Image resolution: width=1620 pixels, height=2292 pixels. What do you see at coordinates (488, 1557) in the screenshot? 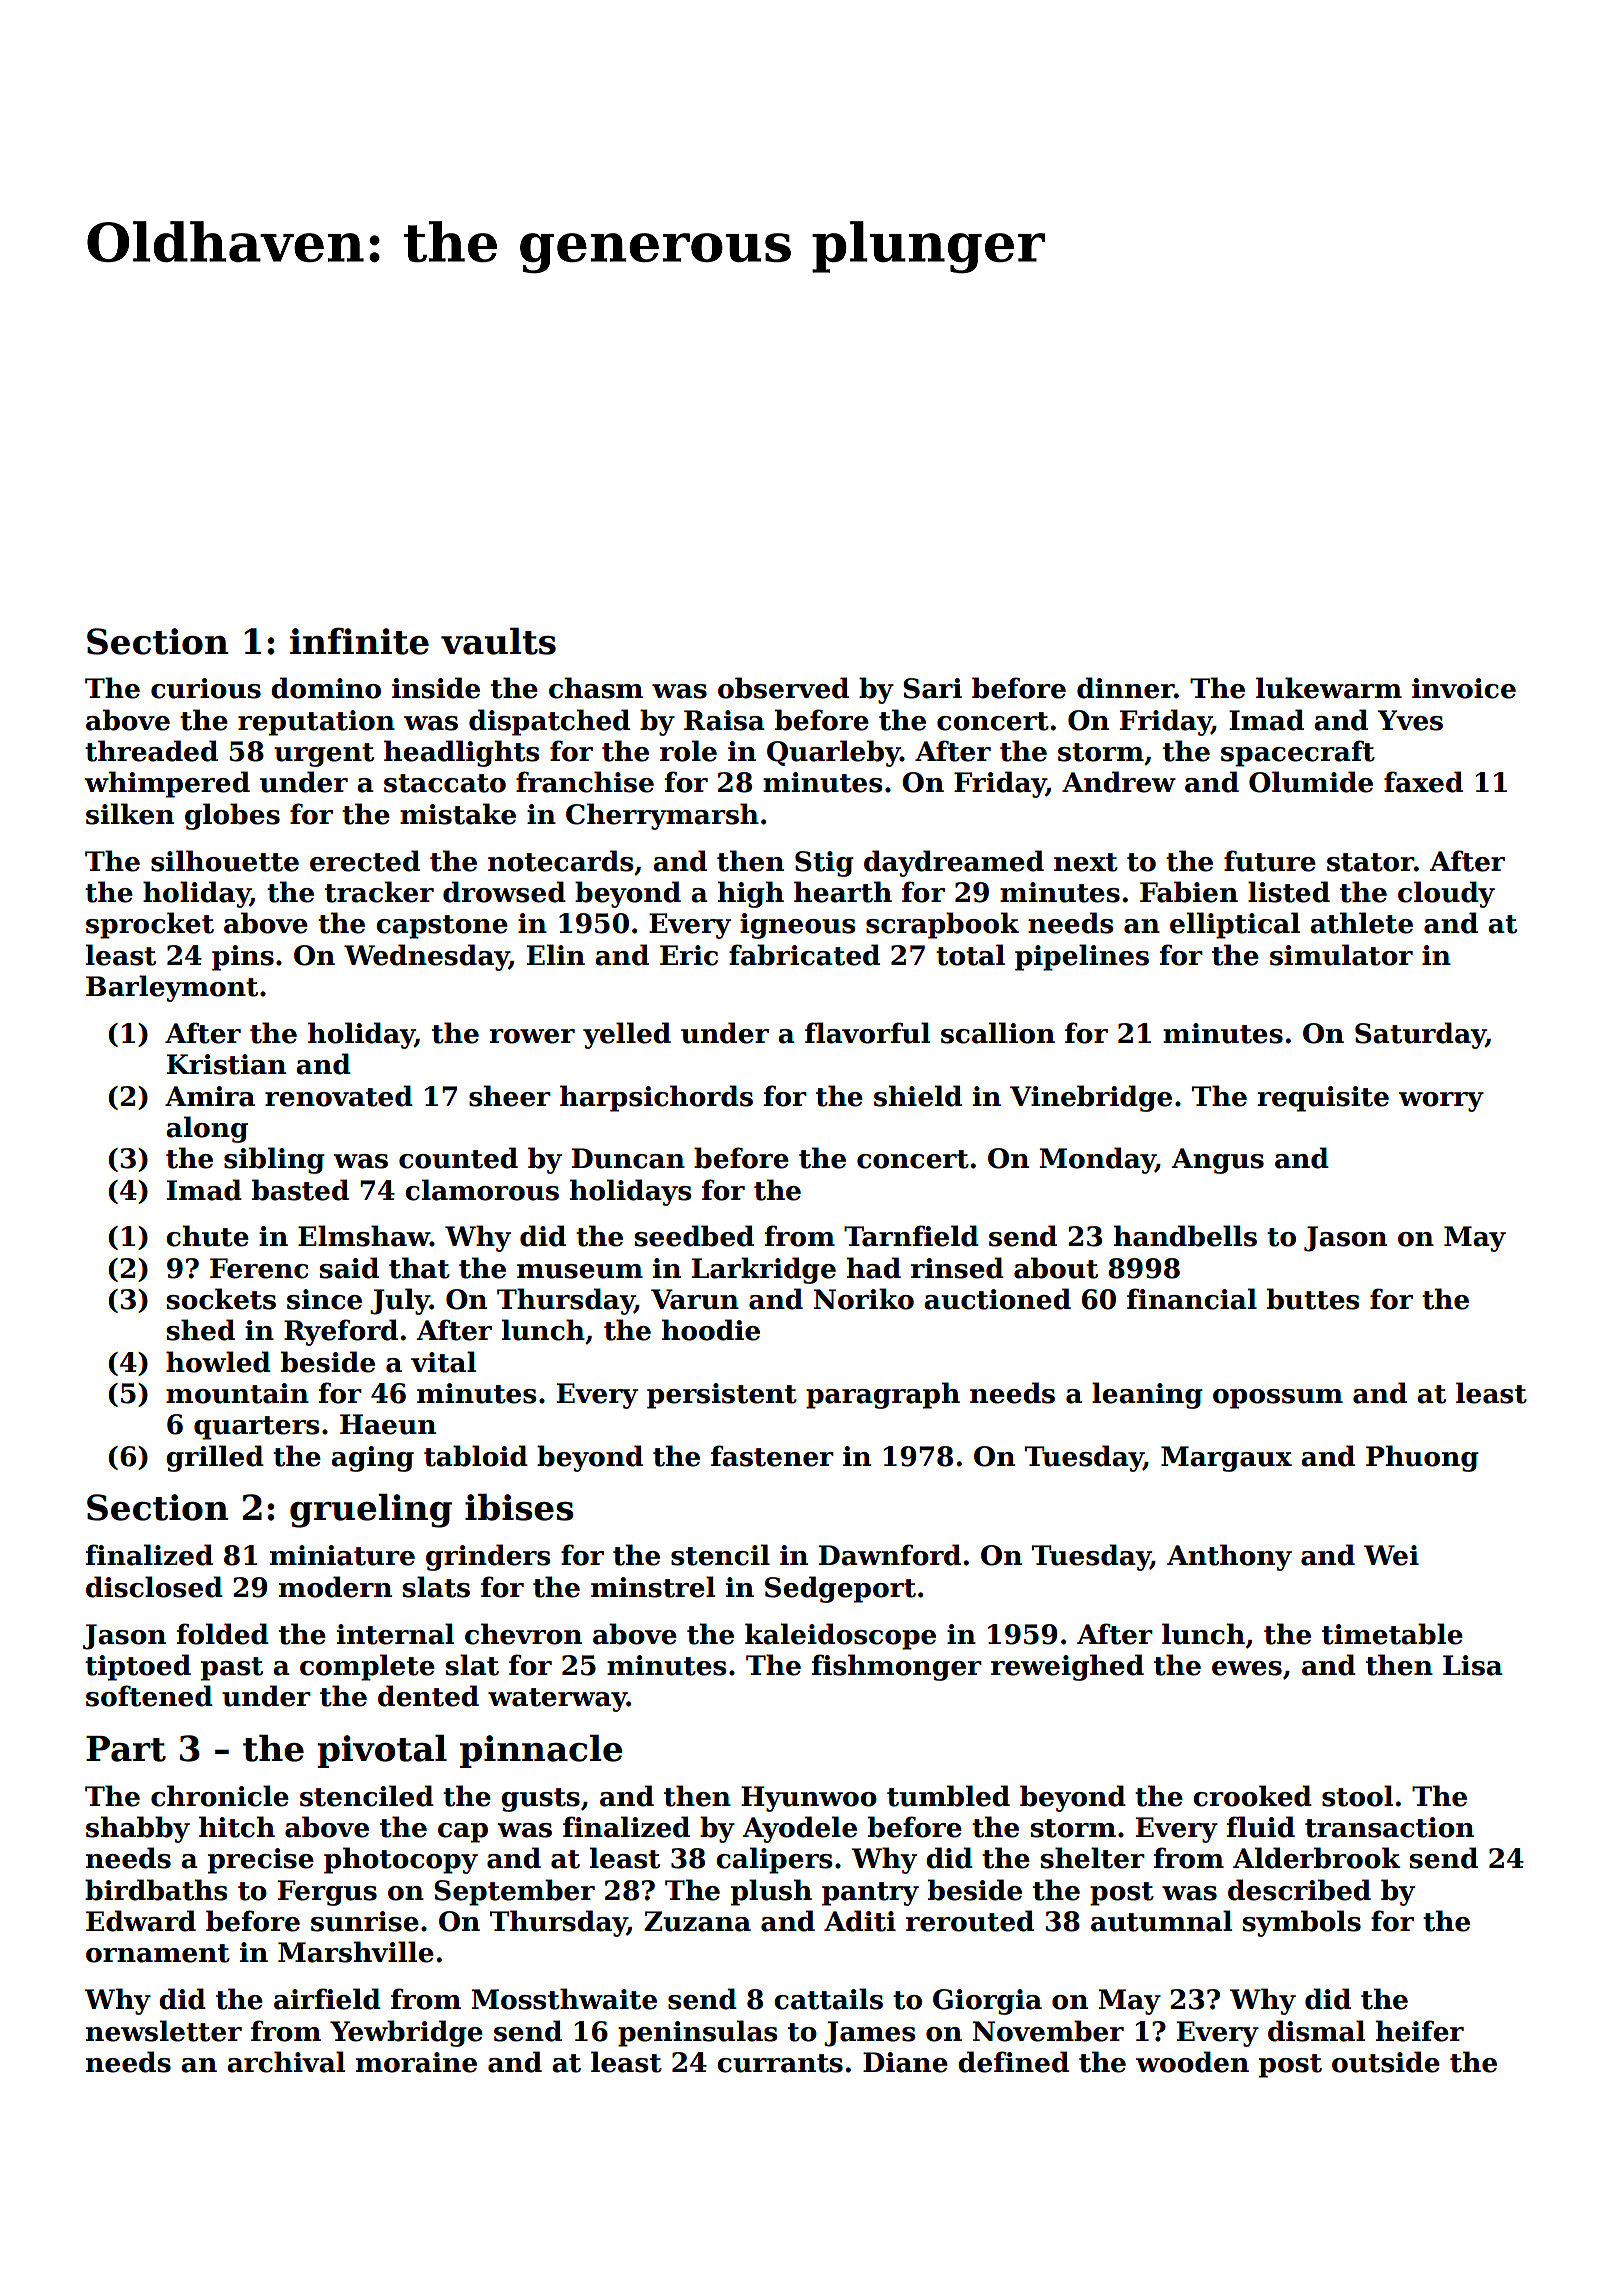
I see `grinders` at bounding box center [488, 1557].
